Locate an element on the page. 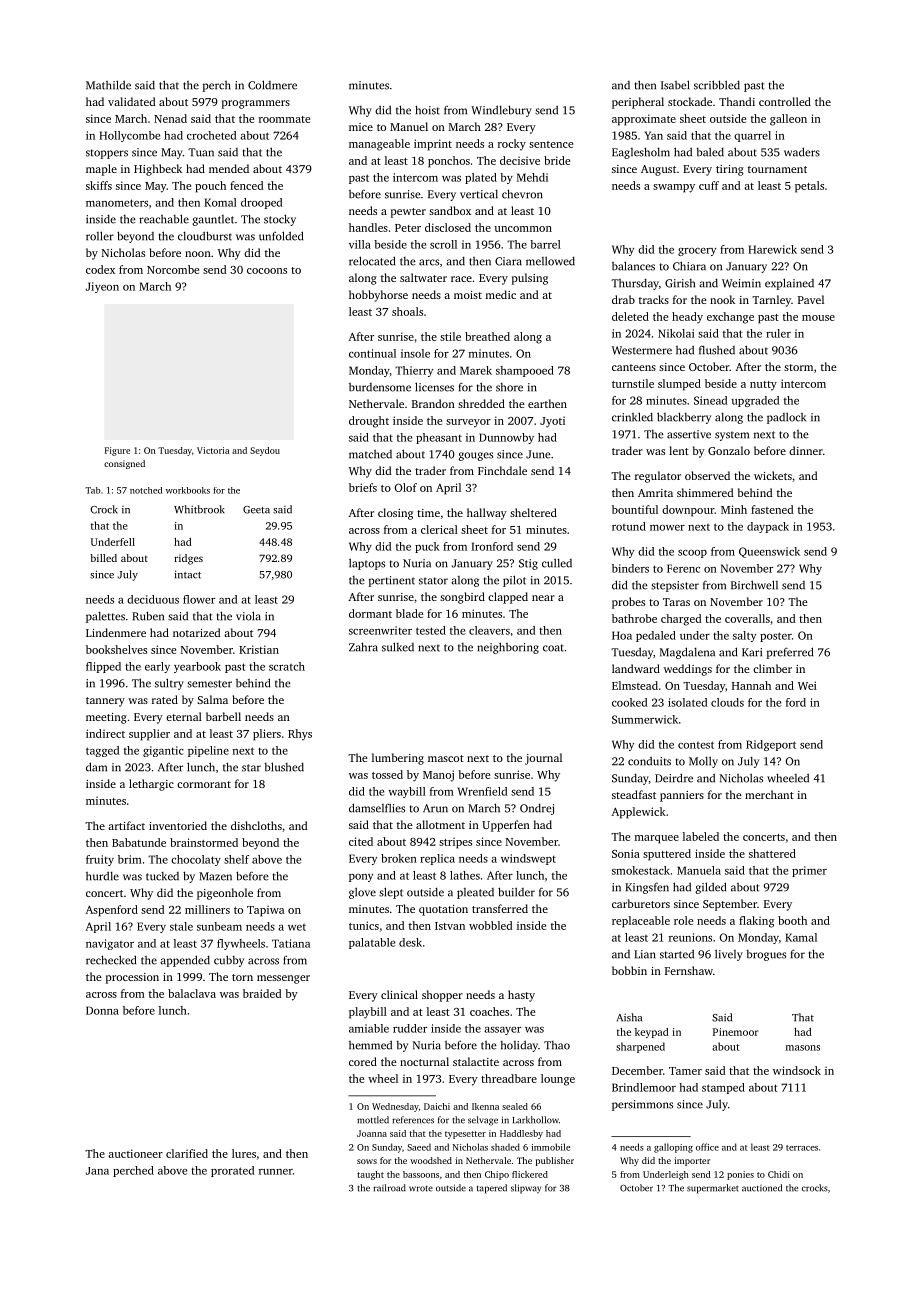  Coldmere is located at coordinates (272, 85).
